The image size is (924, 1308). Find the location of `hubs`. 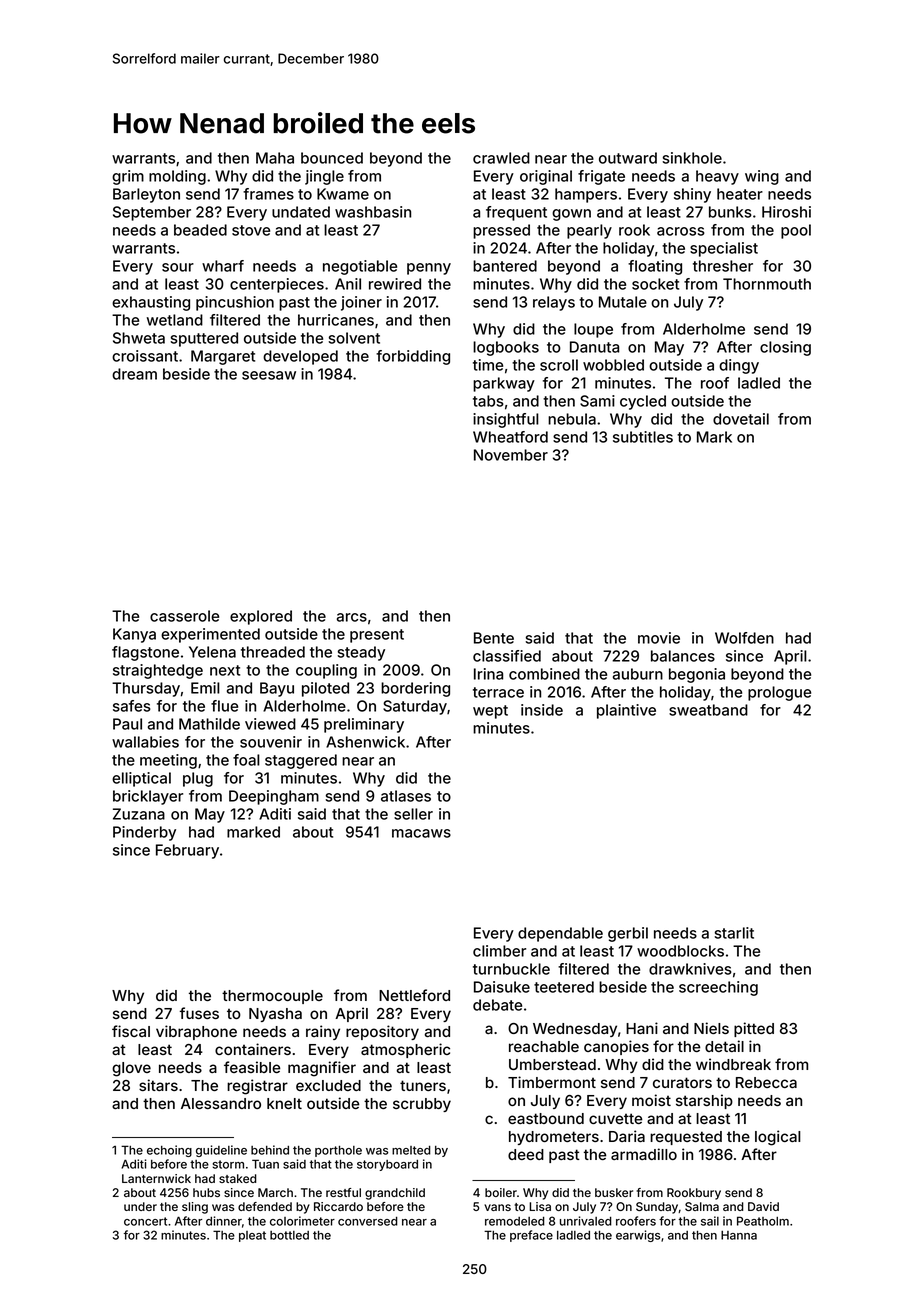

hubs is located at coordinates (206, 1192).
